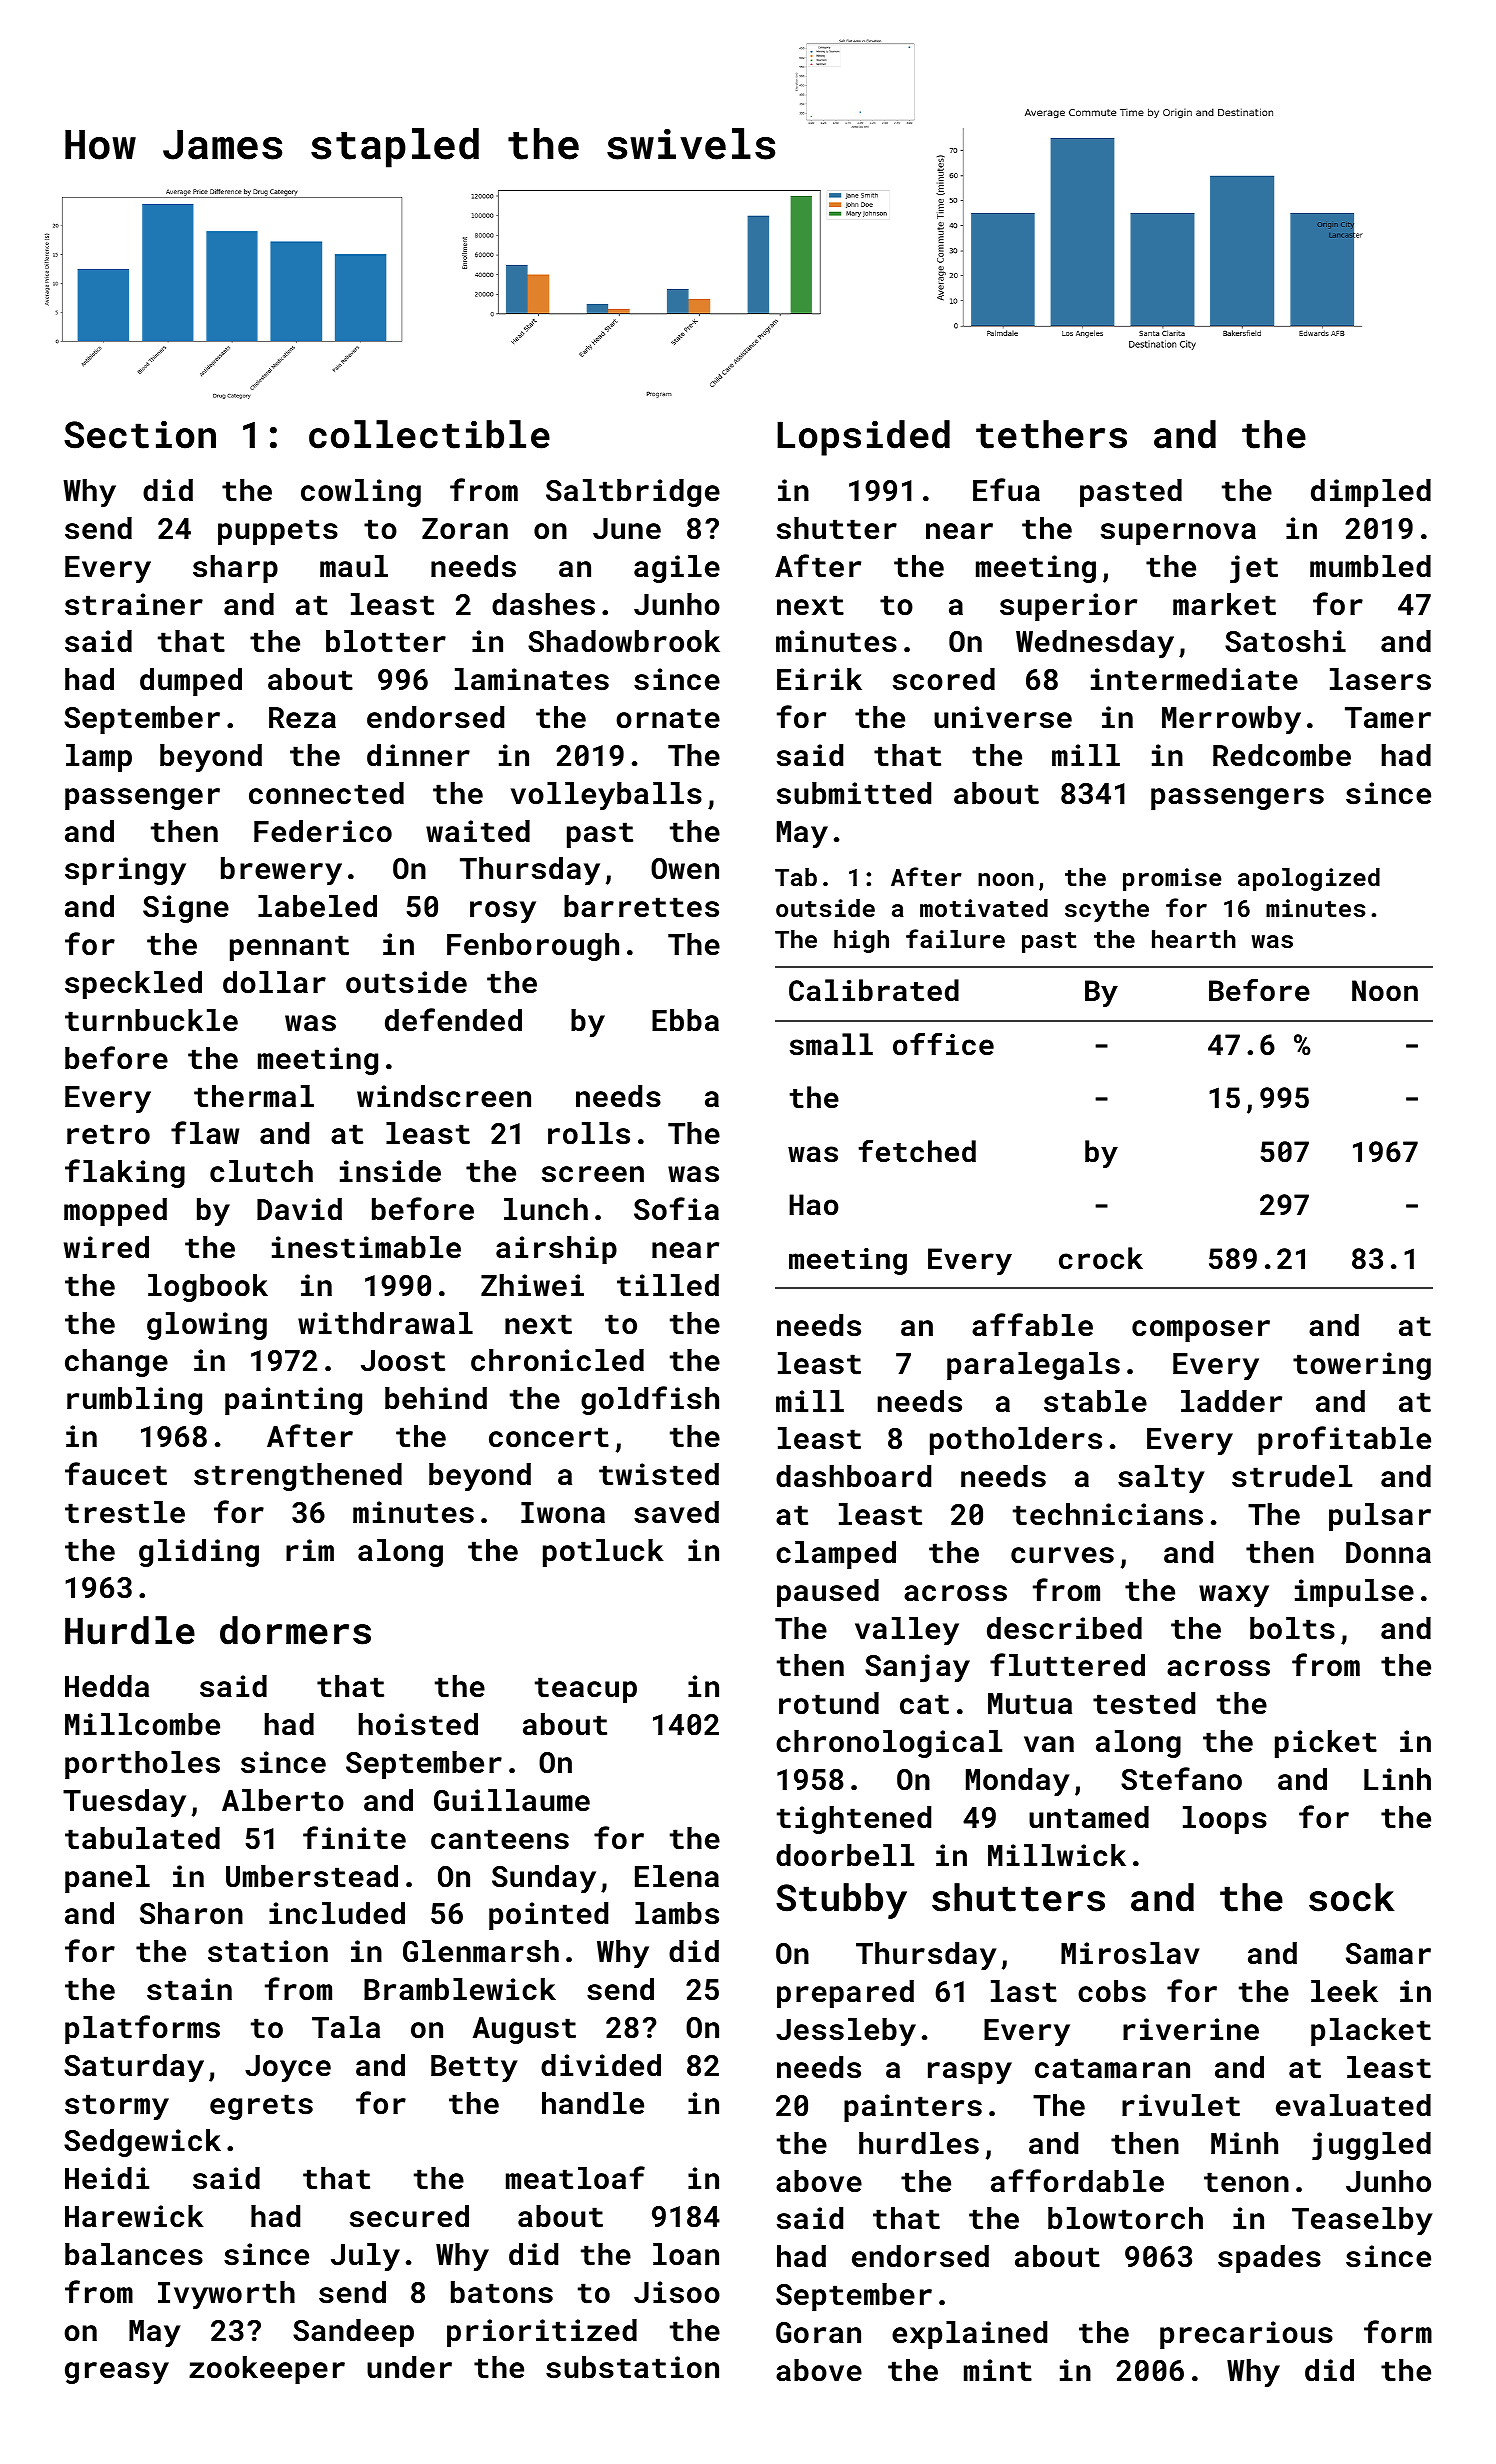 This document has height=2464, width=1496. I want to click on dimpled, so click(1371, 493).
